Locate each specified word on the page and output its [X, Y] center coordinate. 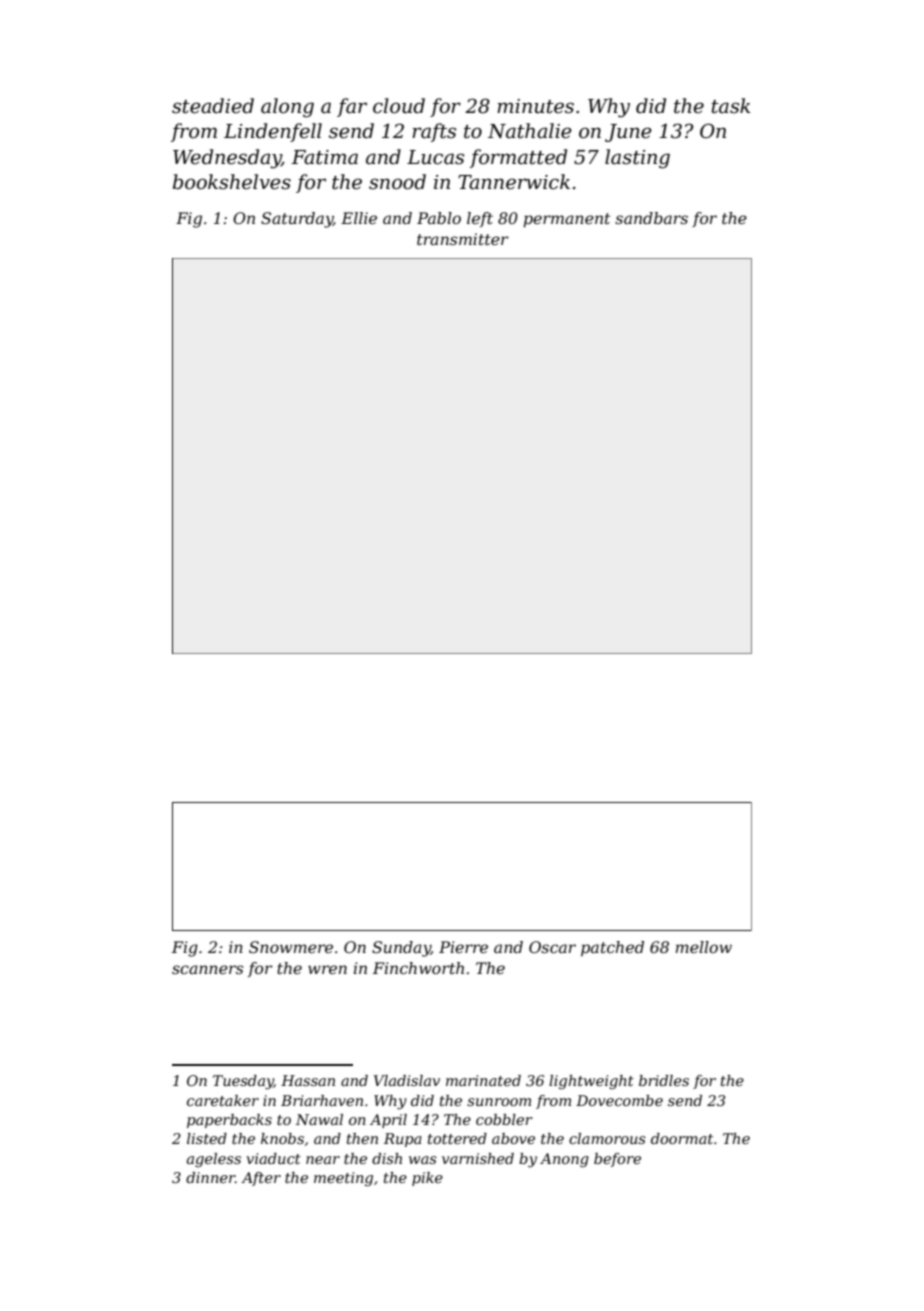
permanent [566, 220]
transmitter [463, 239]
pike [427, 1179]
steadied [213, 106]
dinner [210, 1177]
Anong [564, 1160]
